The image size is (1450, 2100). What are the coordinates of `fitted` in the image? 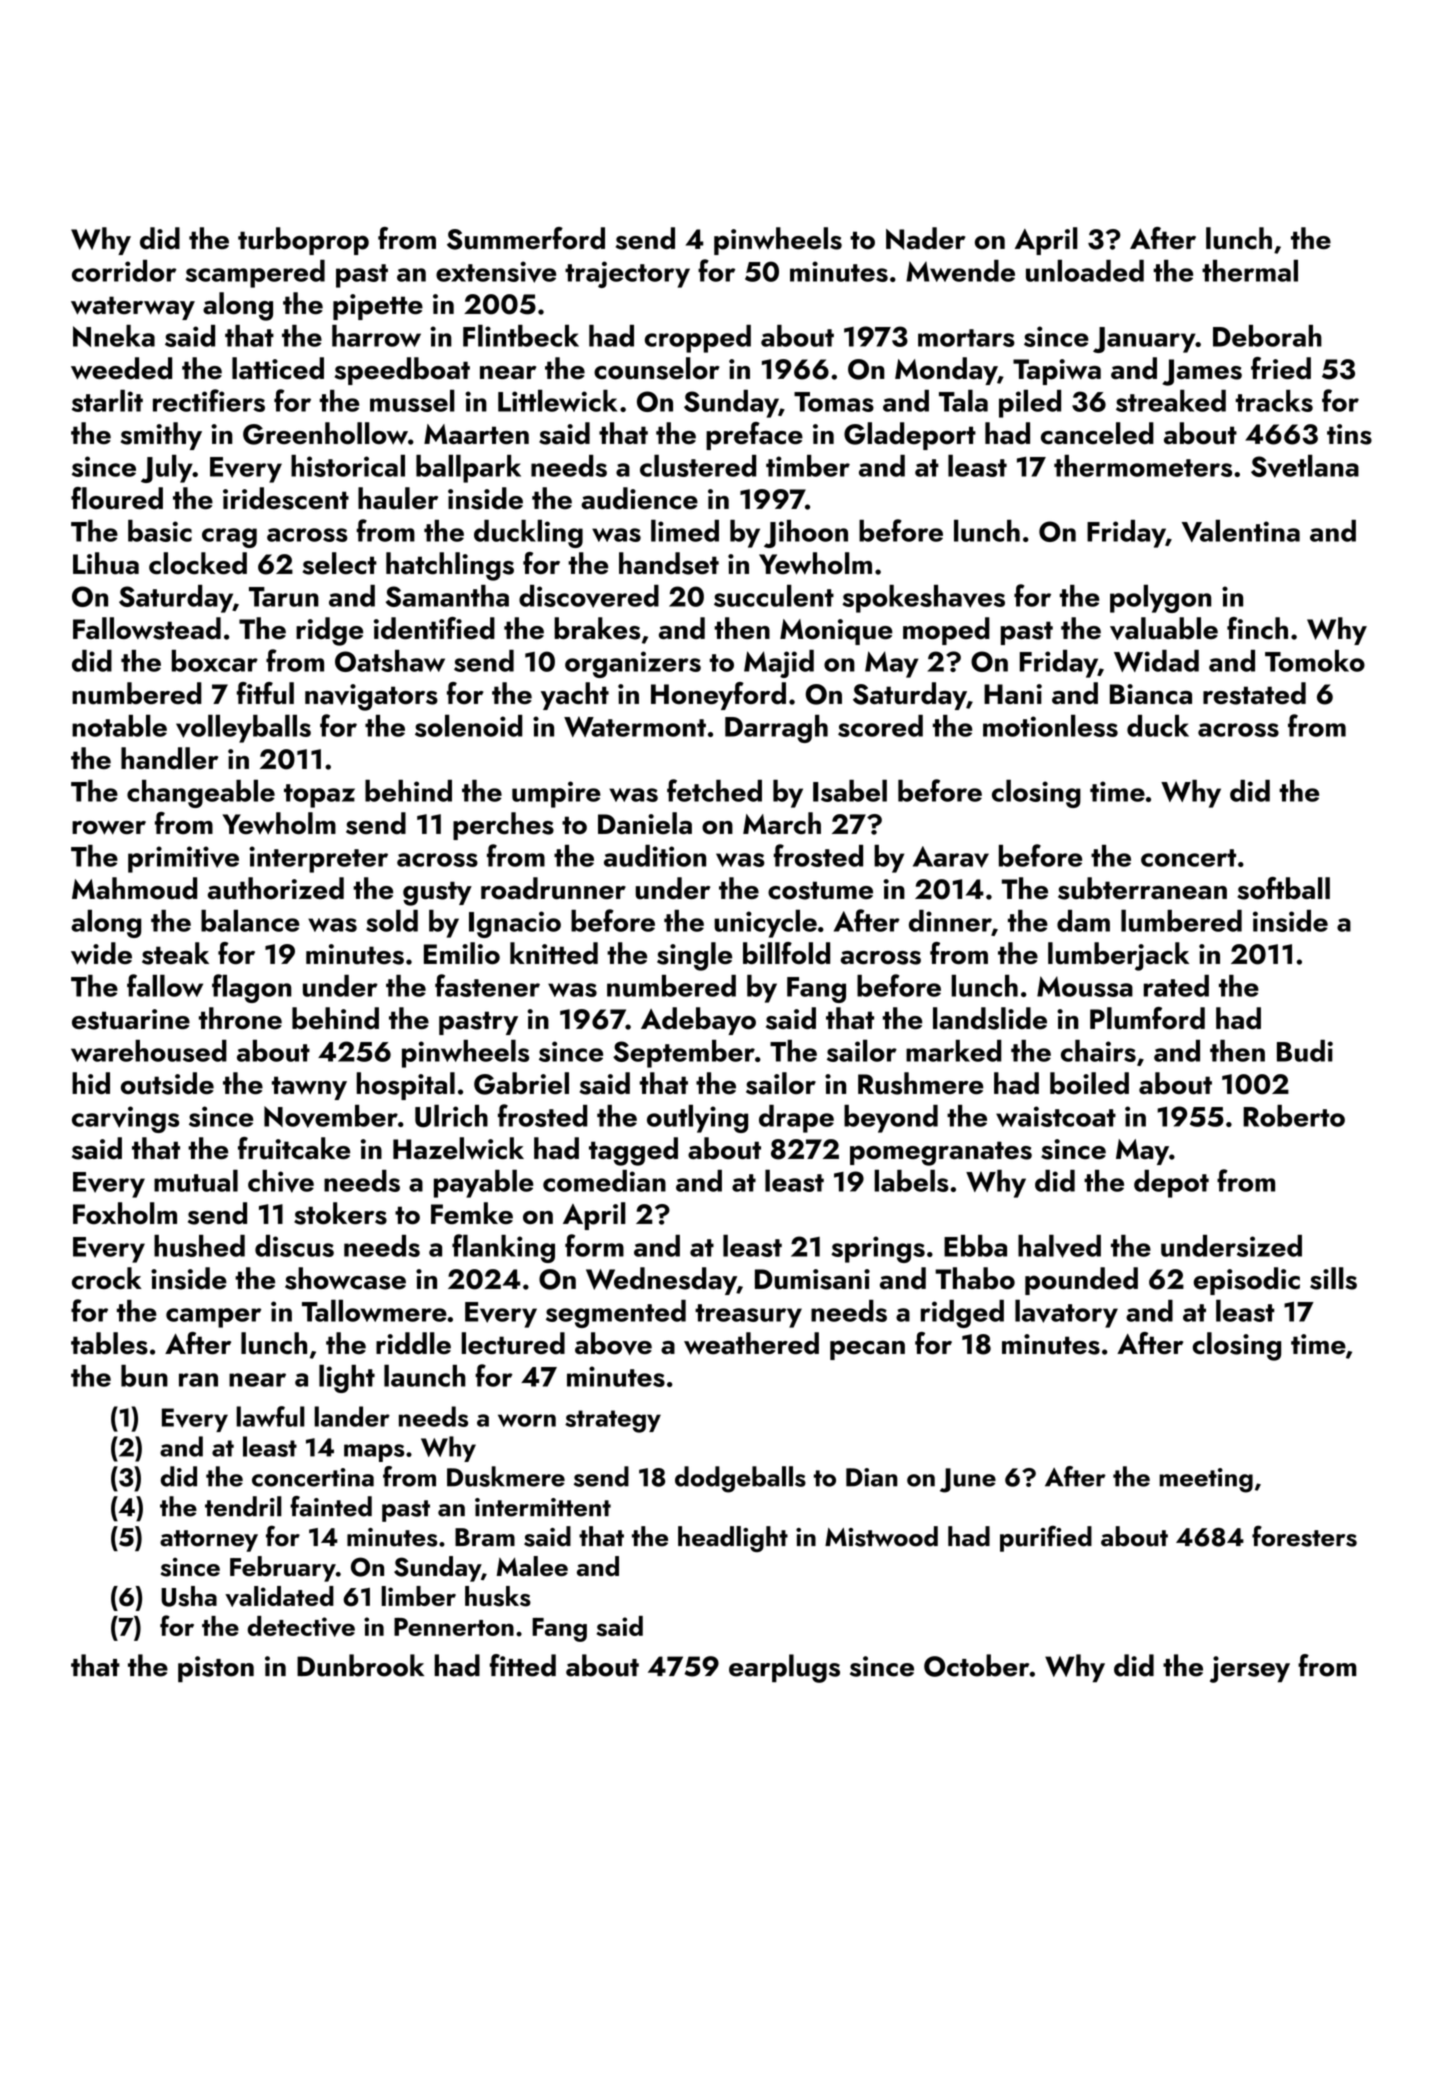 It's located at (523, 1665).
